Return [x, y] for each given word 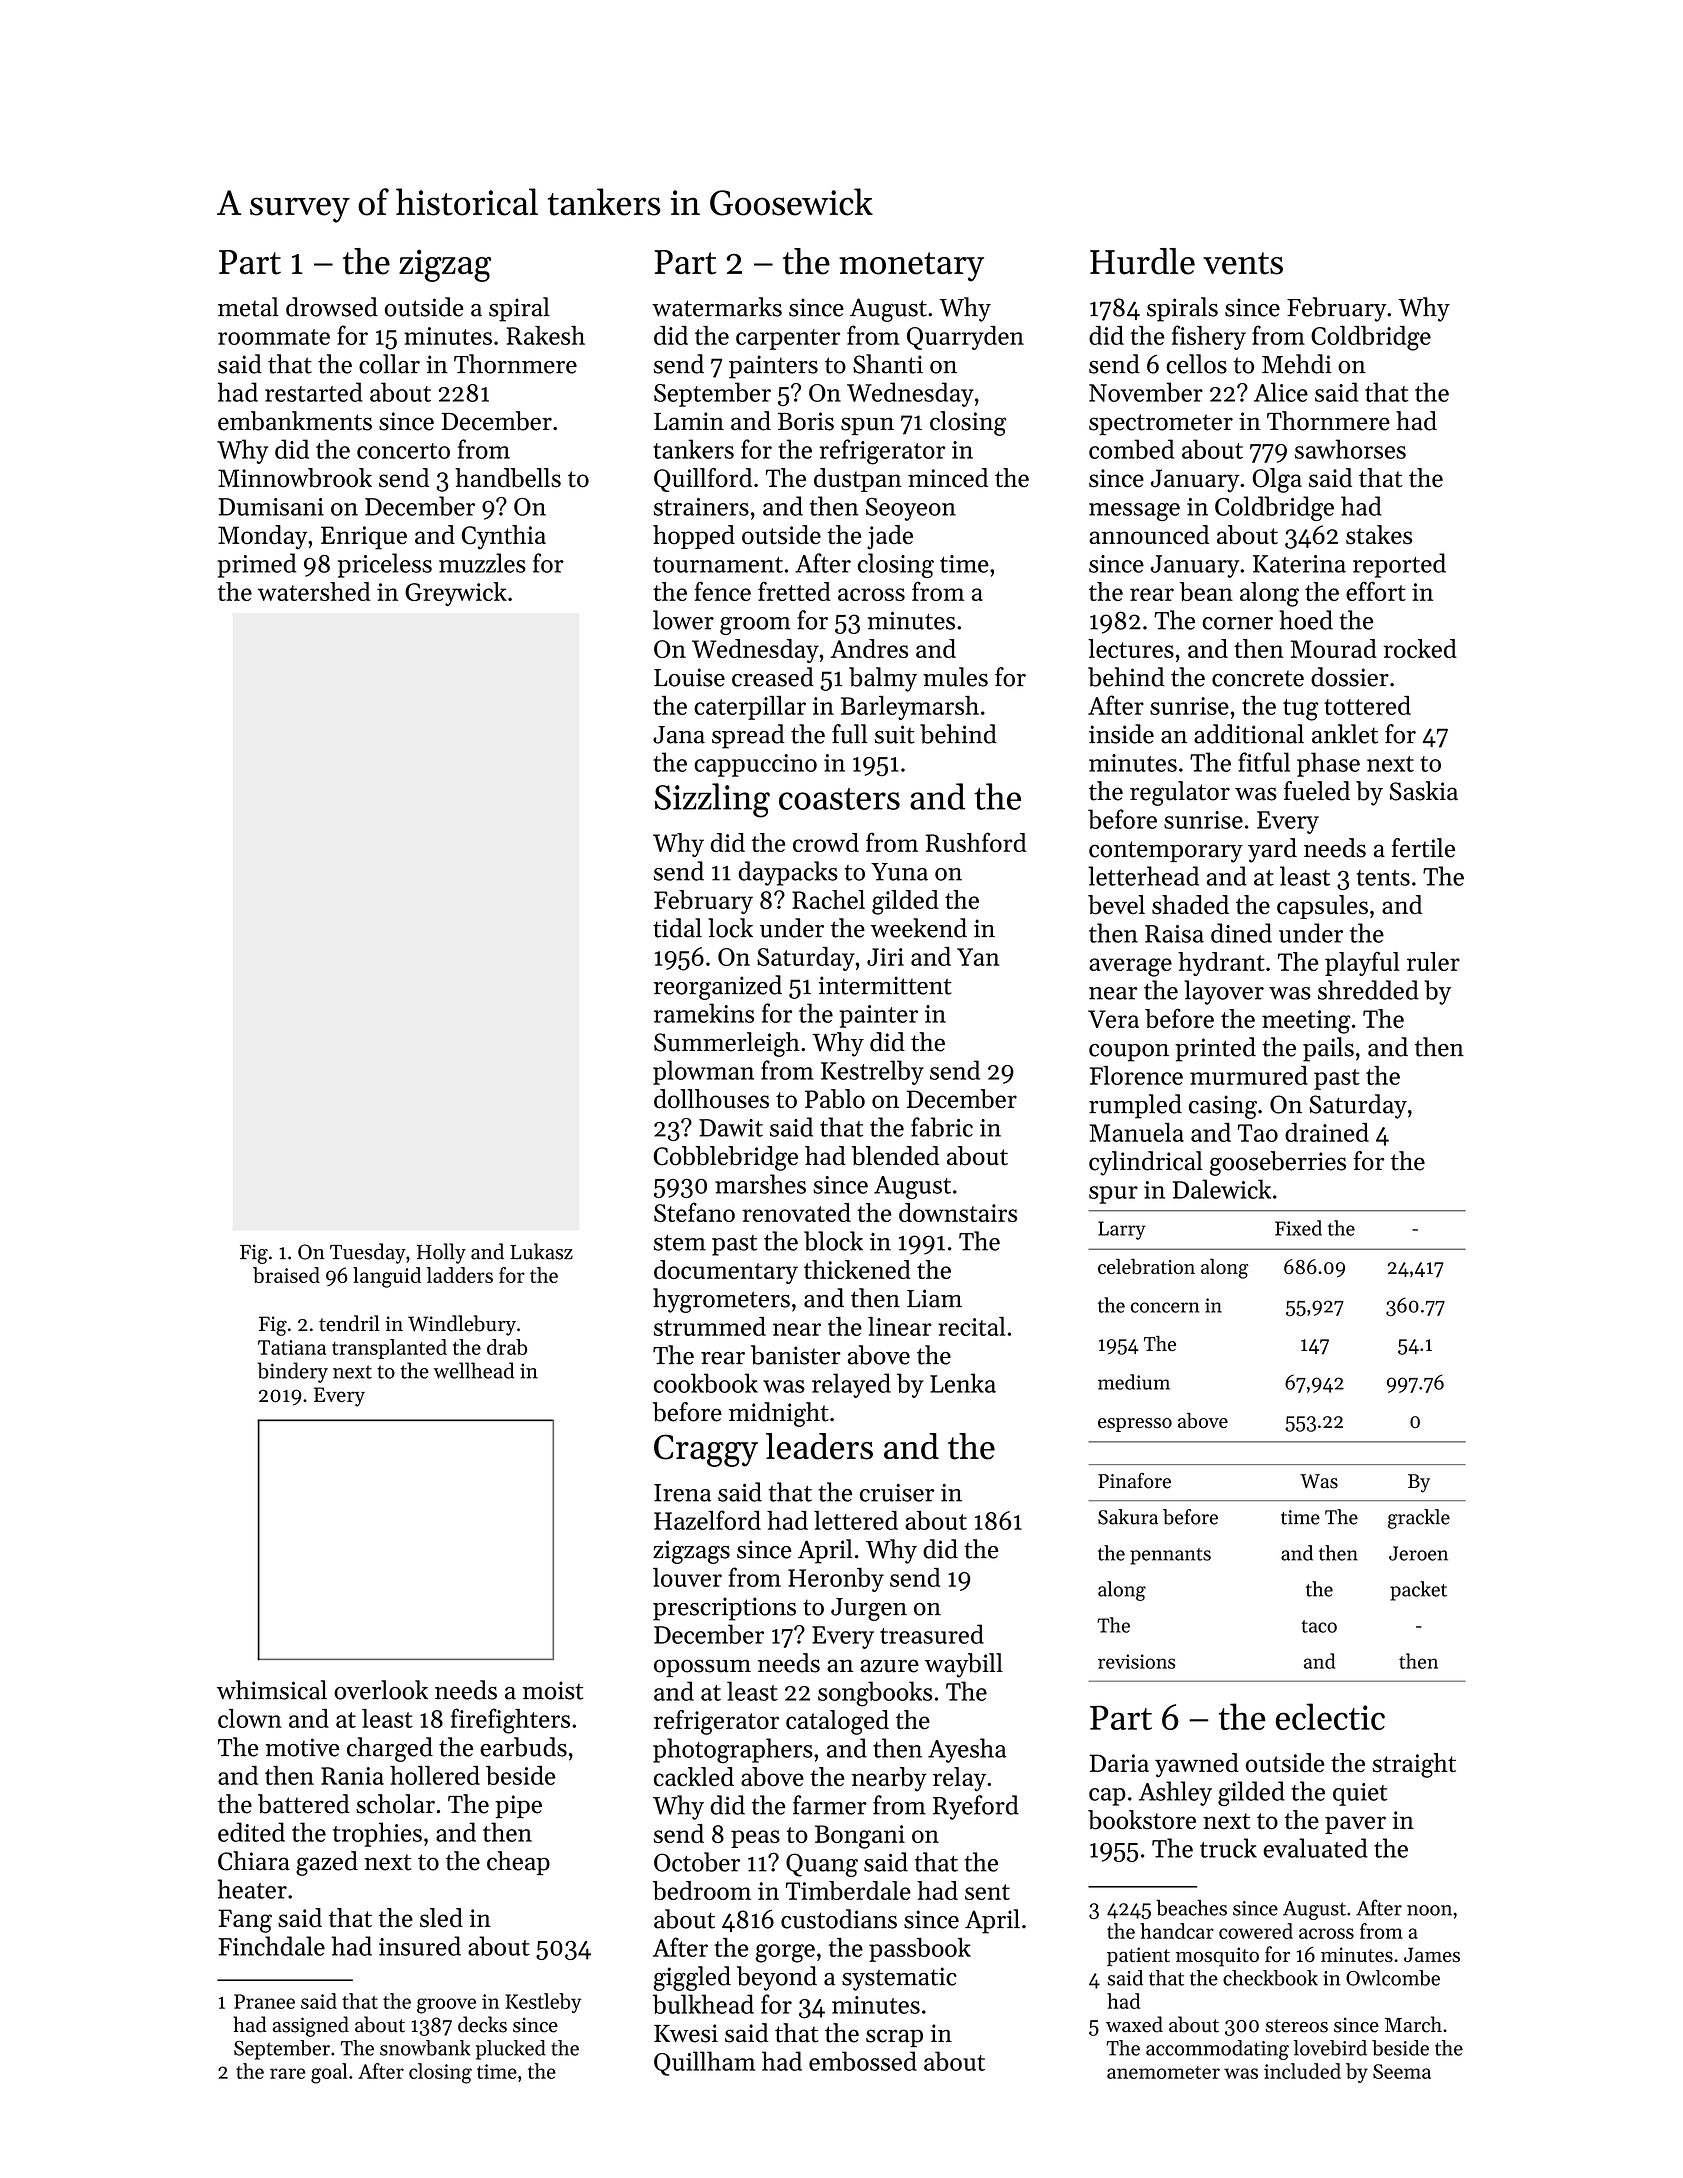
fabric [942, 1127]
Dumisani [271, 507]
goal [329, 2073]
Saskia [1424, 791]
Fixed [1298, 1228]
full [849, 734]
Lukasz [541, 1251]
